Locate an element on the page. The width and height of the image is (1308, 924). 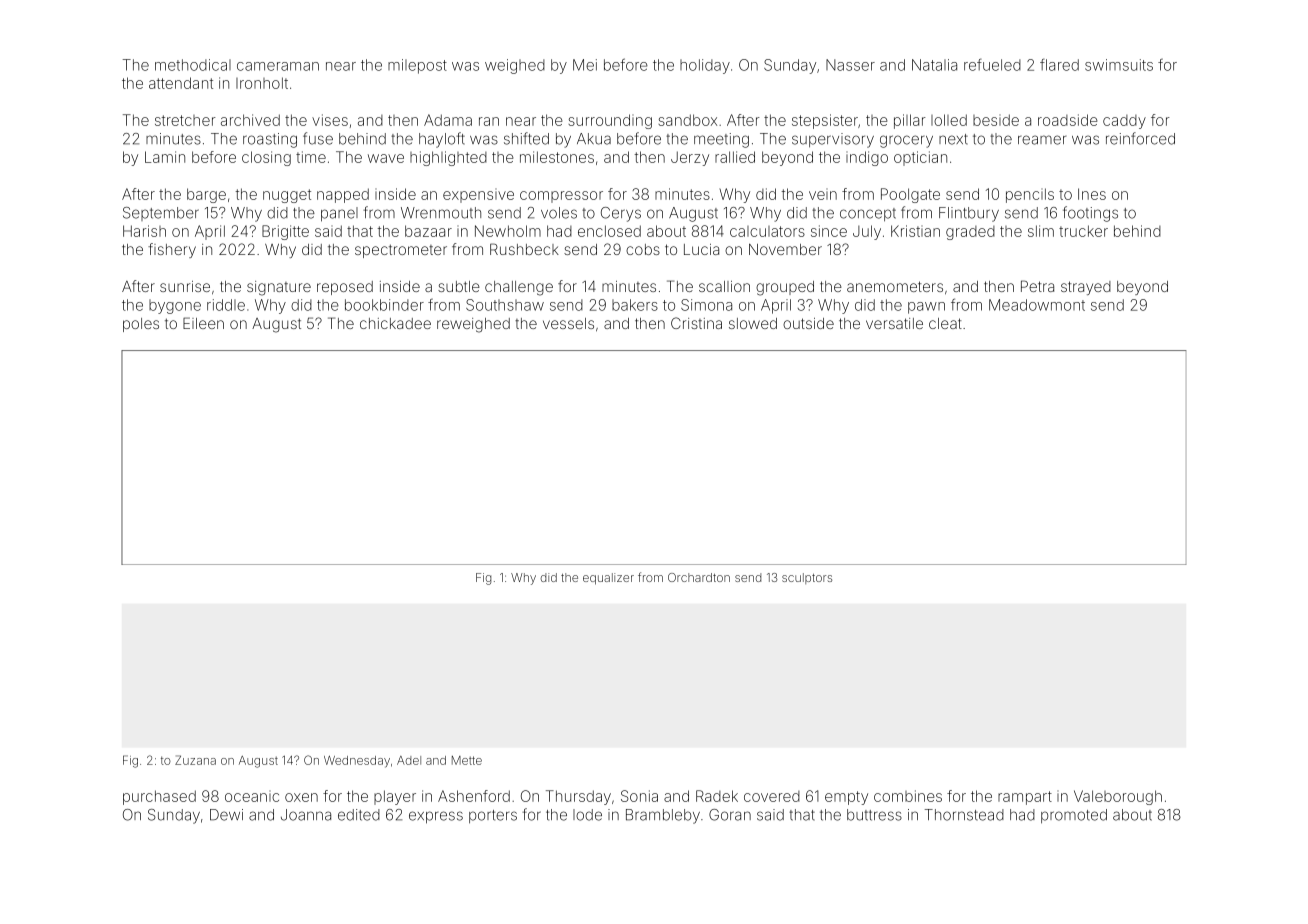
Dewi is located at coordinates (226, 815).
